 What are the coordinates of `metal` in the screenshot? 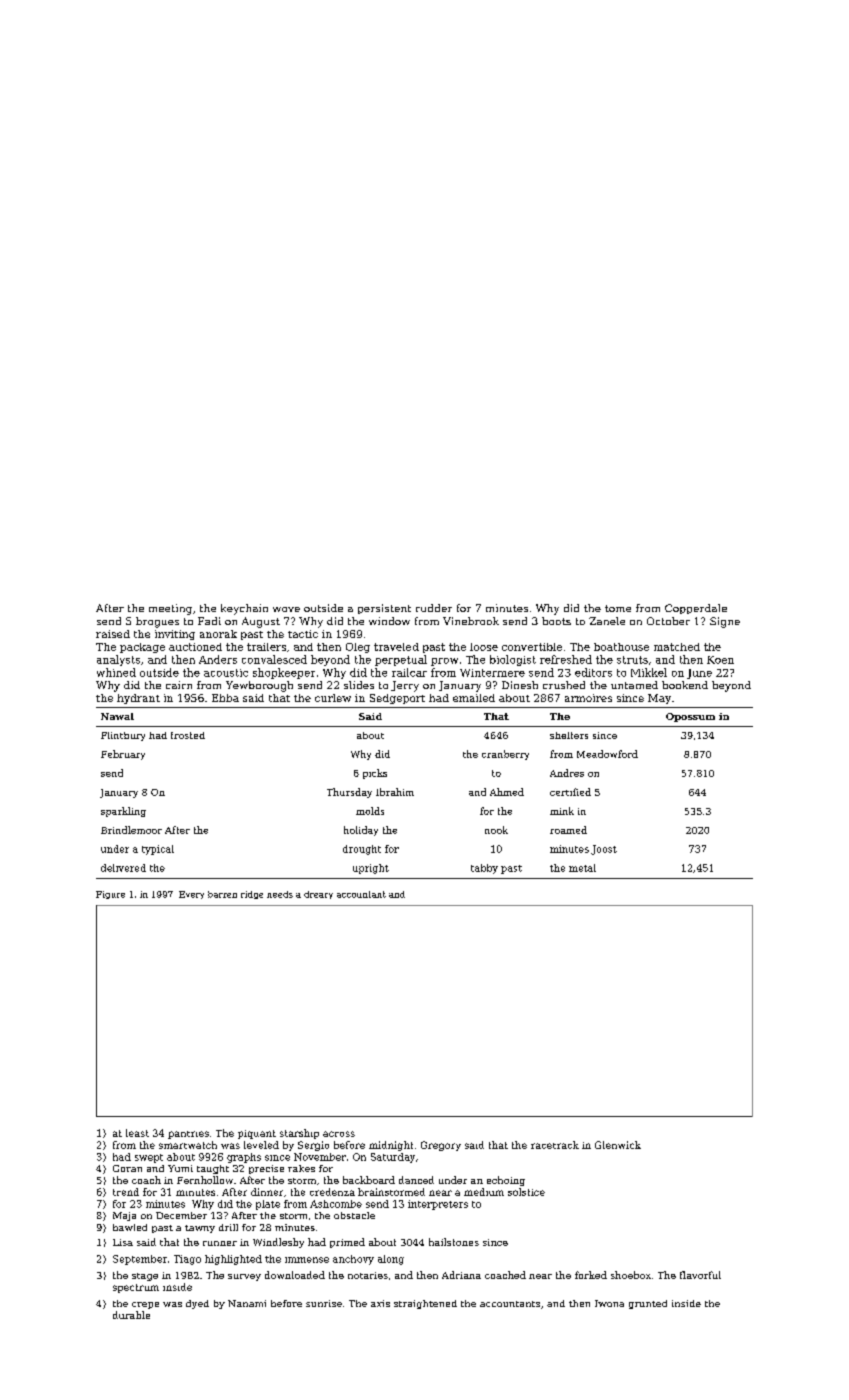 It's located at (582, 868).
